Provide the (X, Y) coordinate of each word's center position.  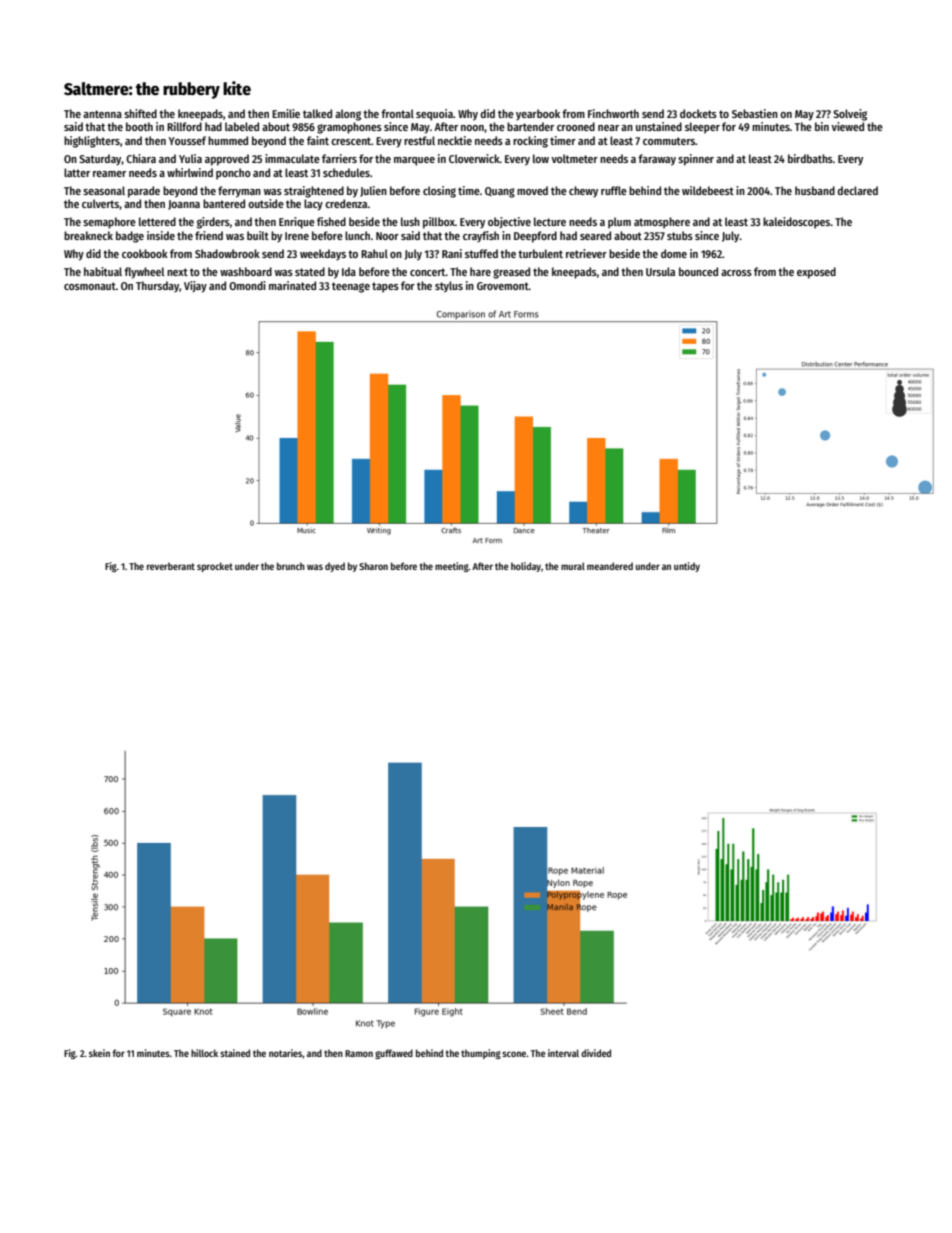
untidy (687, 567)
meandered (610, 566)
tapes (385, 287)
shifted (140, 113)
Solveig (850, 115)
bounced (698, 271)
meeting (452, 567)
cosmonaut (90, 286)
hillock (204, 1053)
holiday (526, 567)
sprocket (215, 567)
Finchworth (613, 113)
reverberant (171, 566)
